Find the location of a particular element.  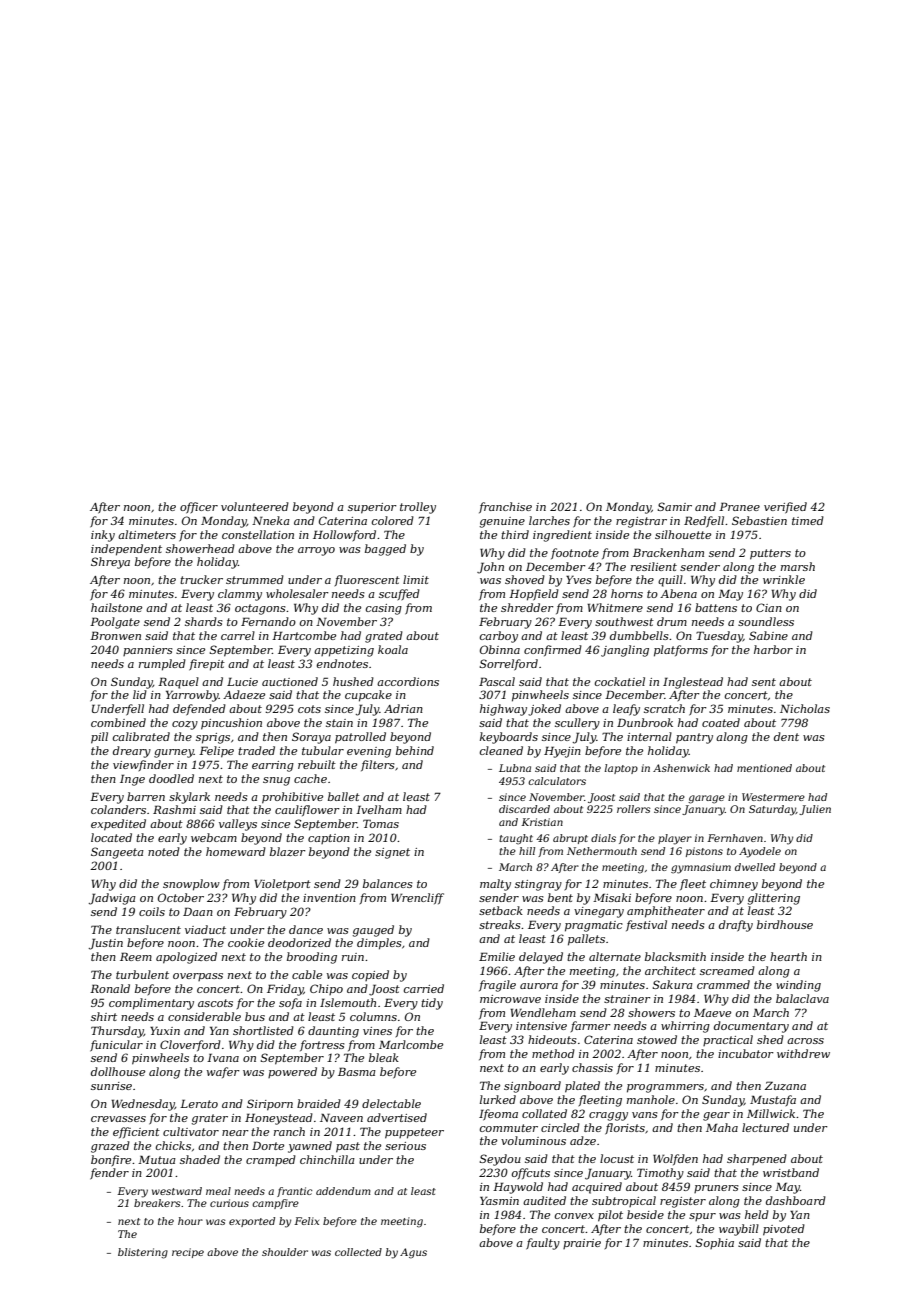

Pascal is located at coordinates (497, 681).
